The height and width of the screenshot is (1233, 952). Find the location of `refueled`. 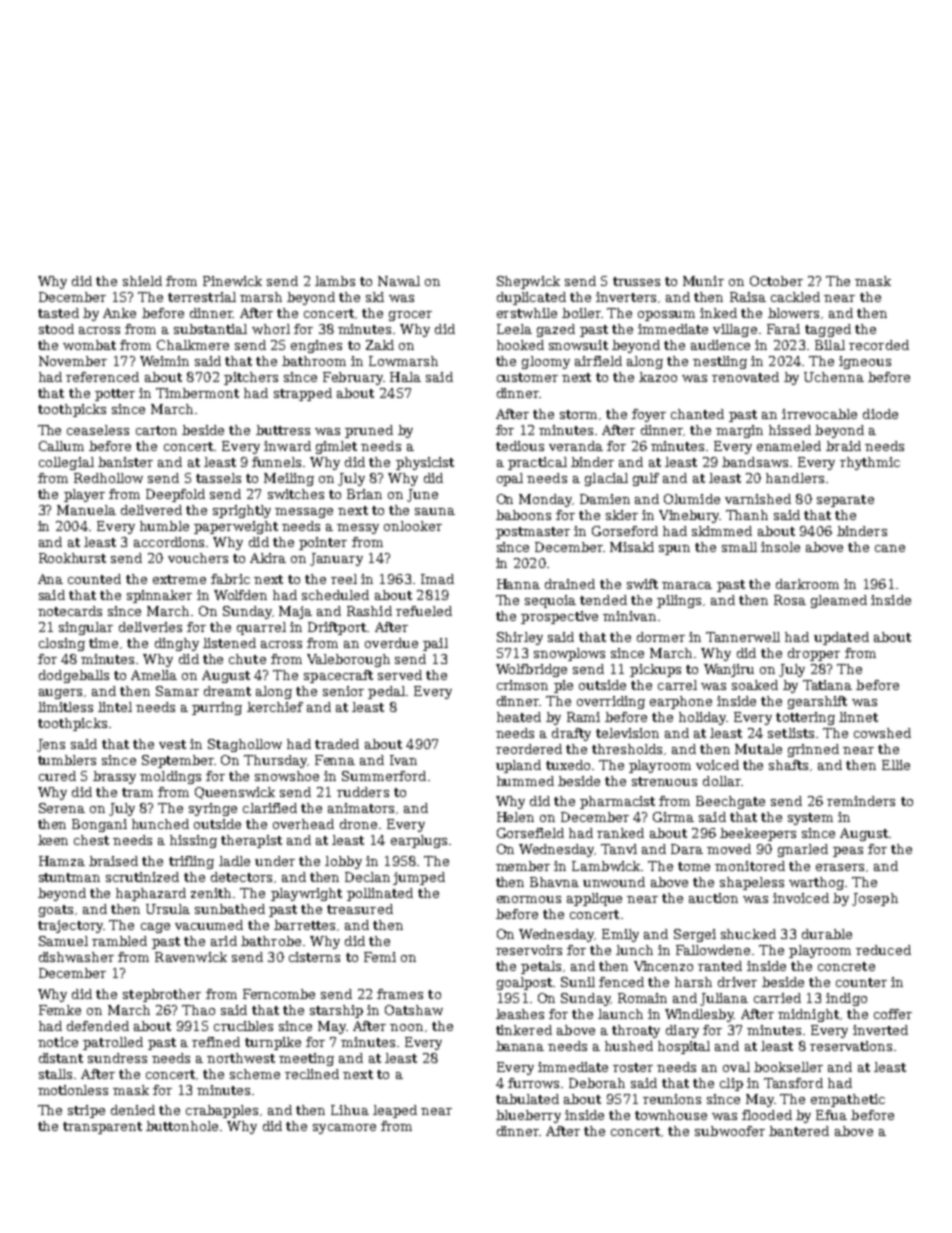

refueled is located at coordinates (424, 611).
